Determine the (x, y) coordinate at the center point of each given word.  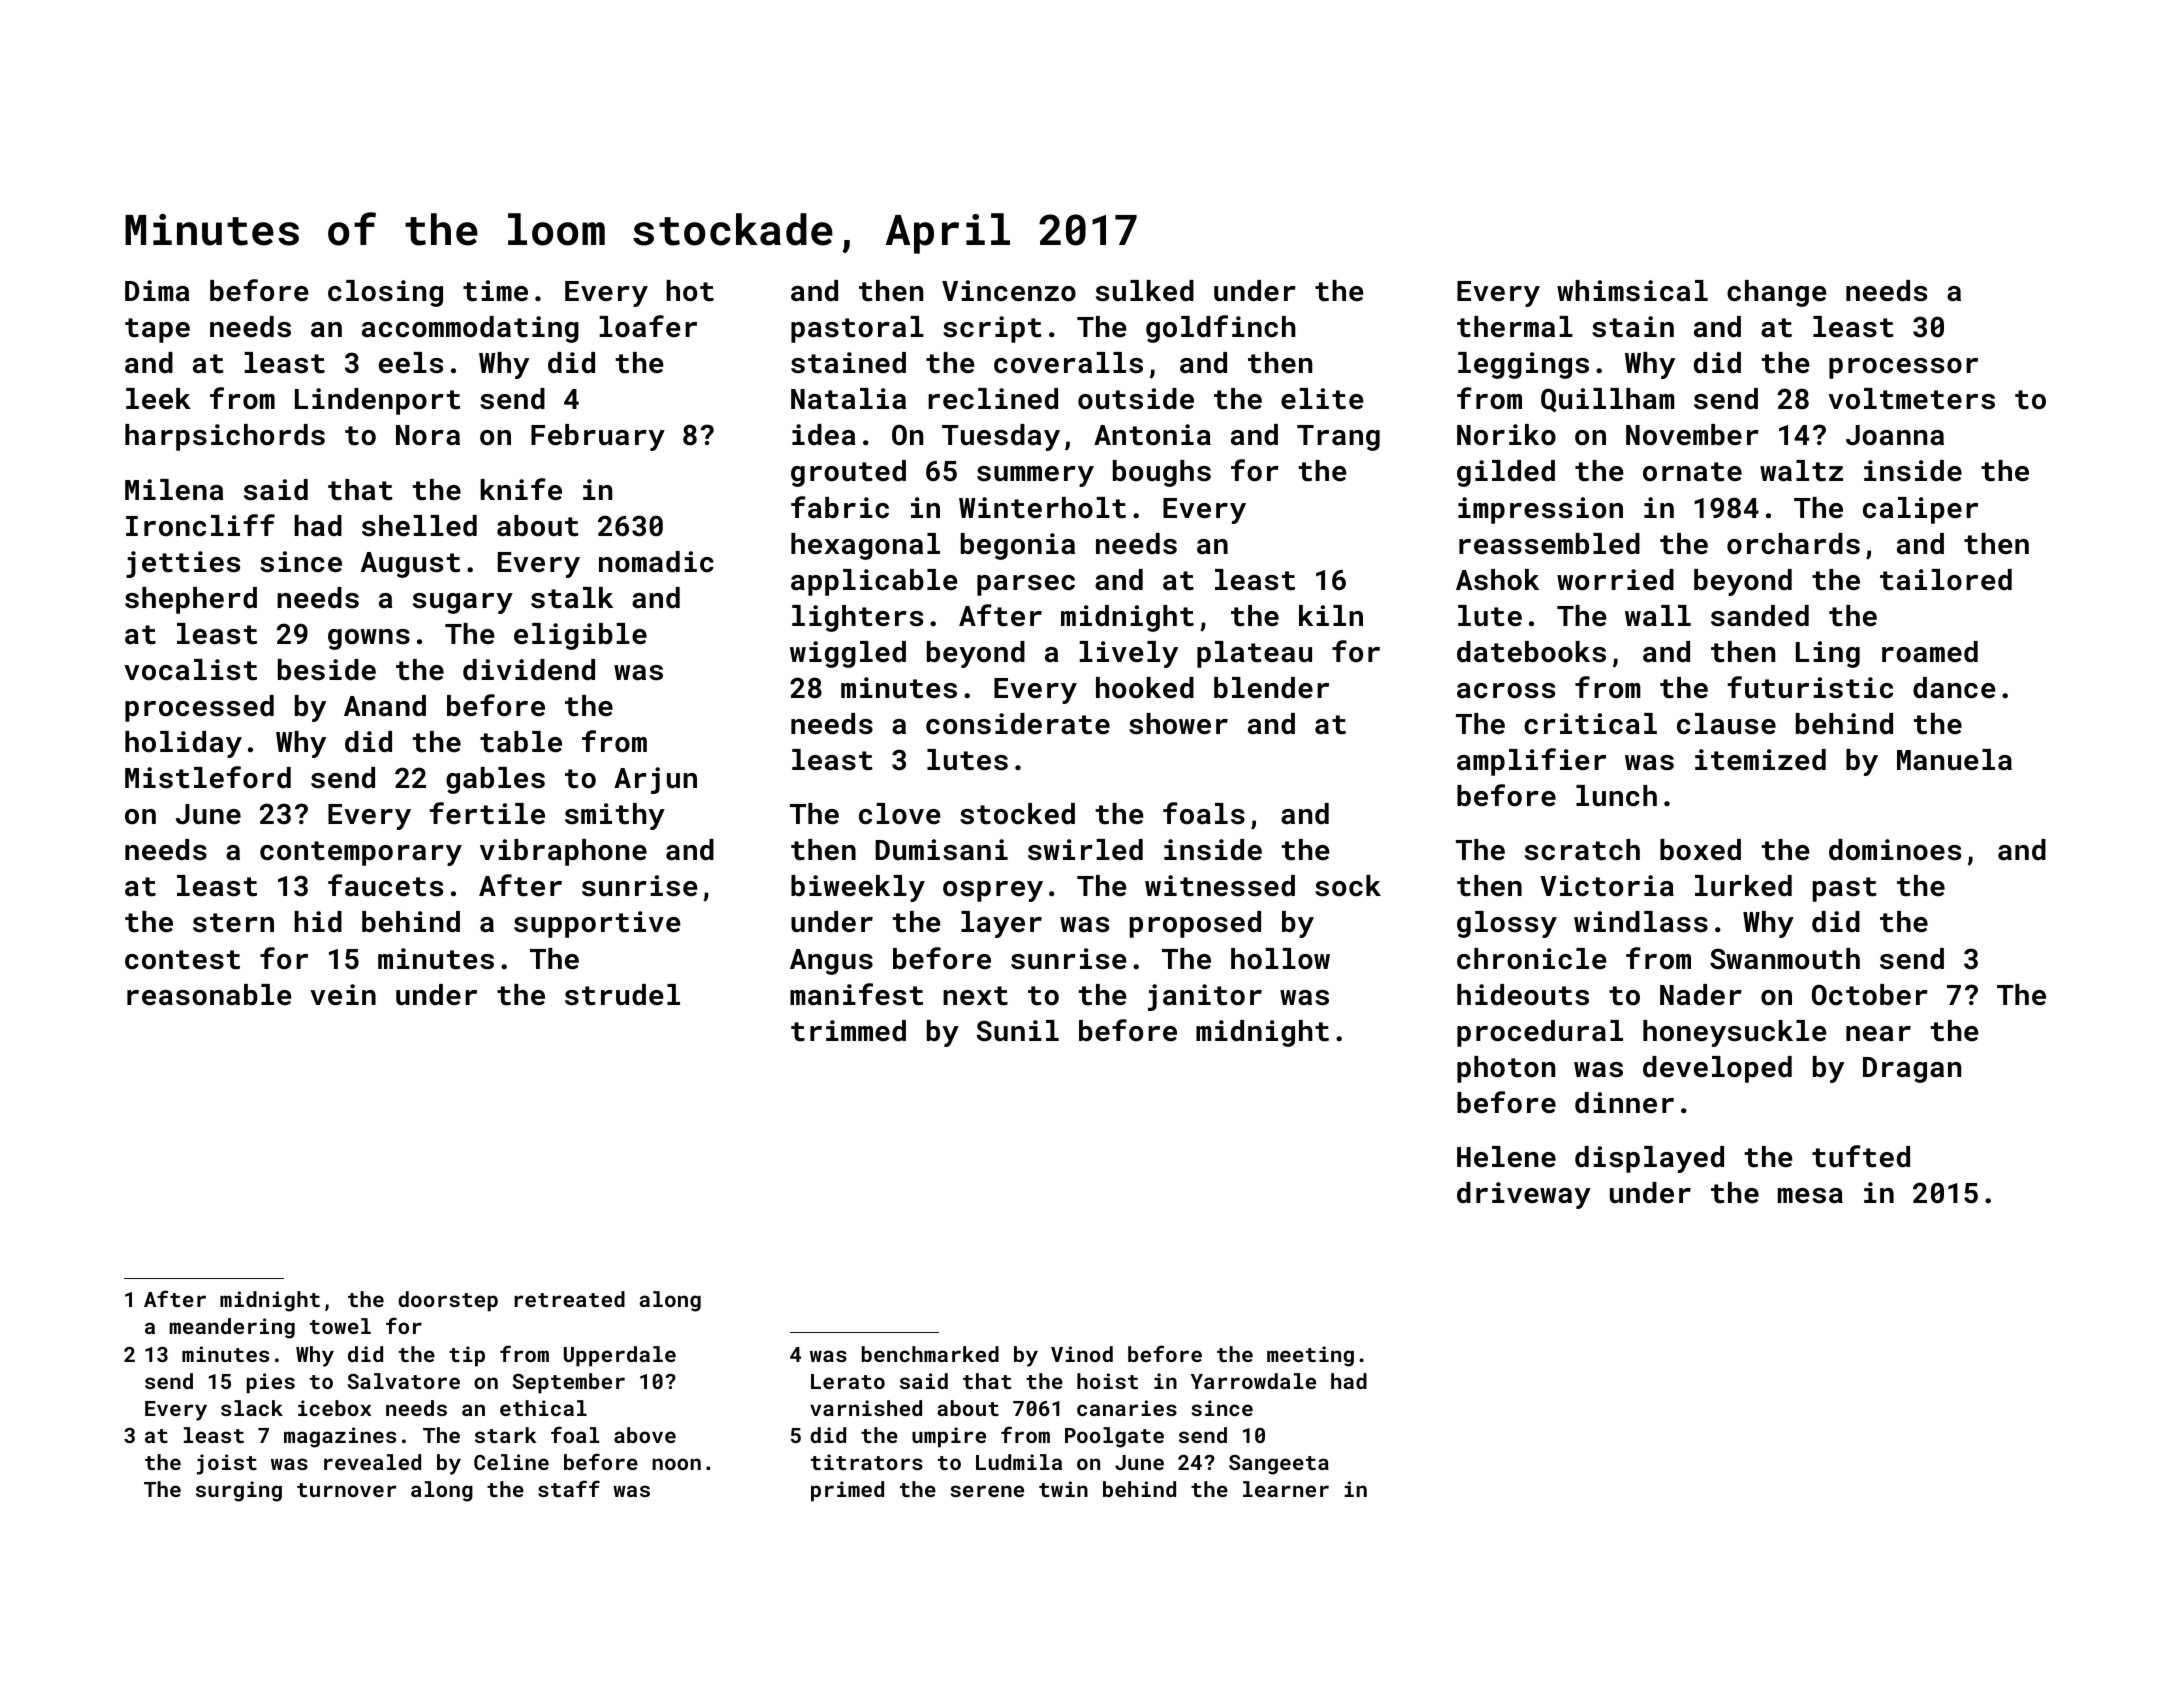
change (1777, 293)
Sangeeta (1279, 1465)
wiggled (848, 654)
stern (233, 923)
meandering (232, 1328)
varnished (866, 1408)
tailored (1946, 580)
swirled (1085, 850)
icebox (334, 1408)
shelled (419, 526)
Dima (157, 290)
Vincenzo (1009, 291)
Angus (831, 962)
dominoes (1895, 850)
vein (343, 995)
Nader (1701, 995)
